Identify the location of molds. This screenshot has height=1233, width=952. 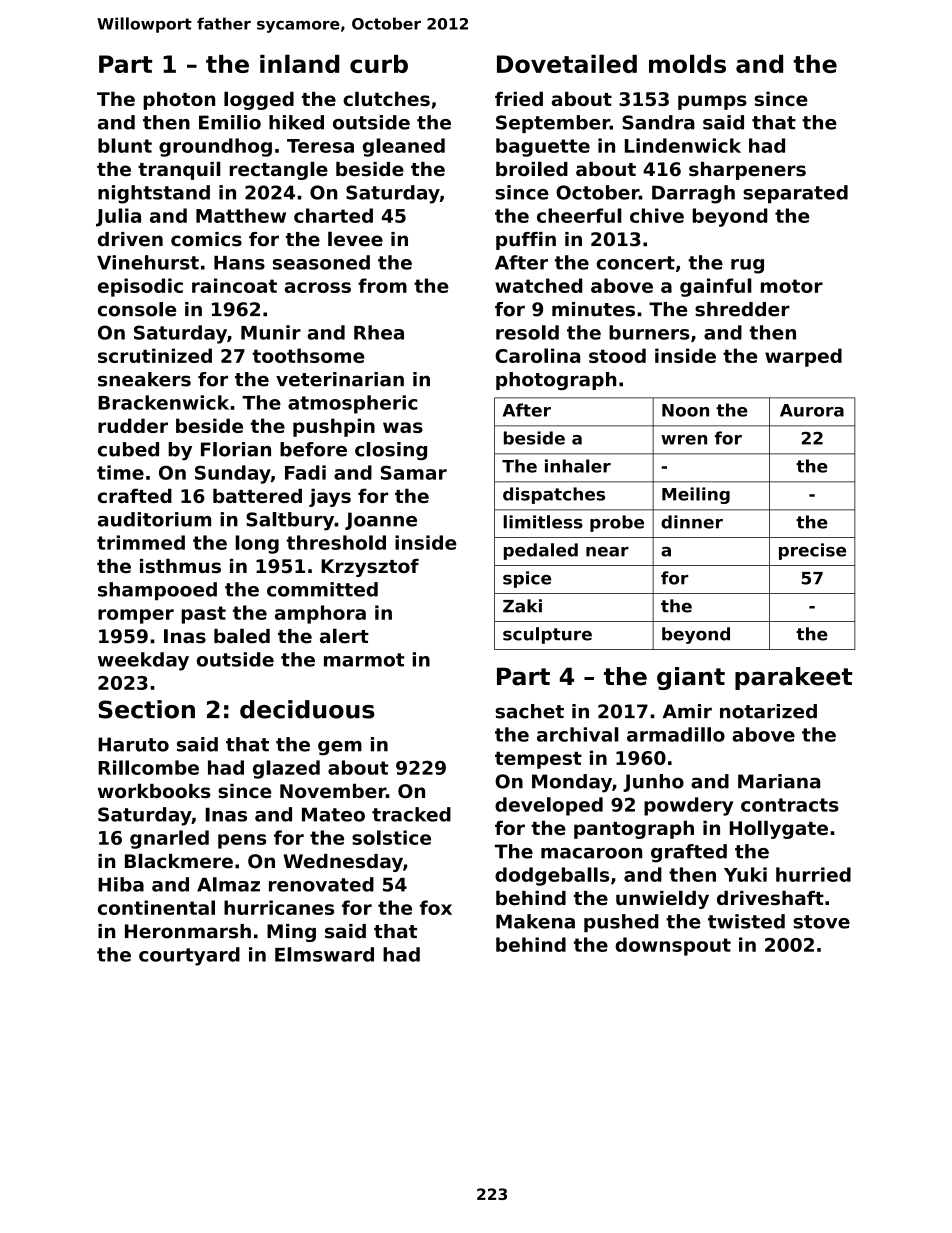
(687, 63).
